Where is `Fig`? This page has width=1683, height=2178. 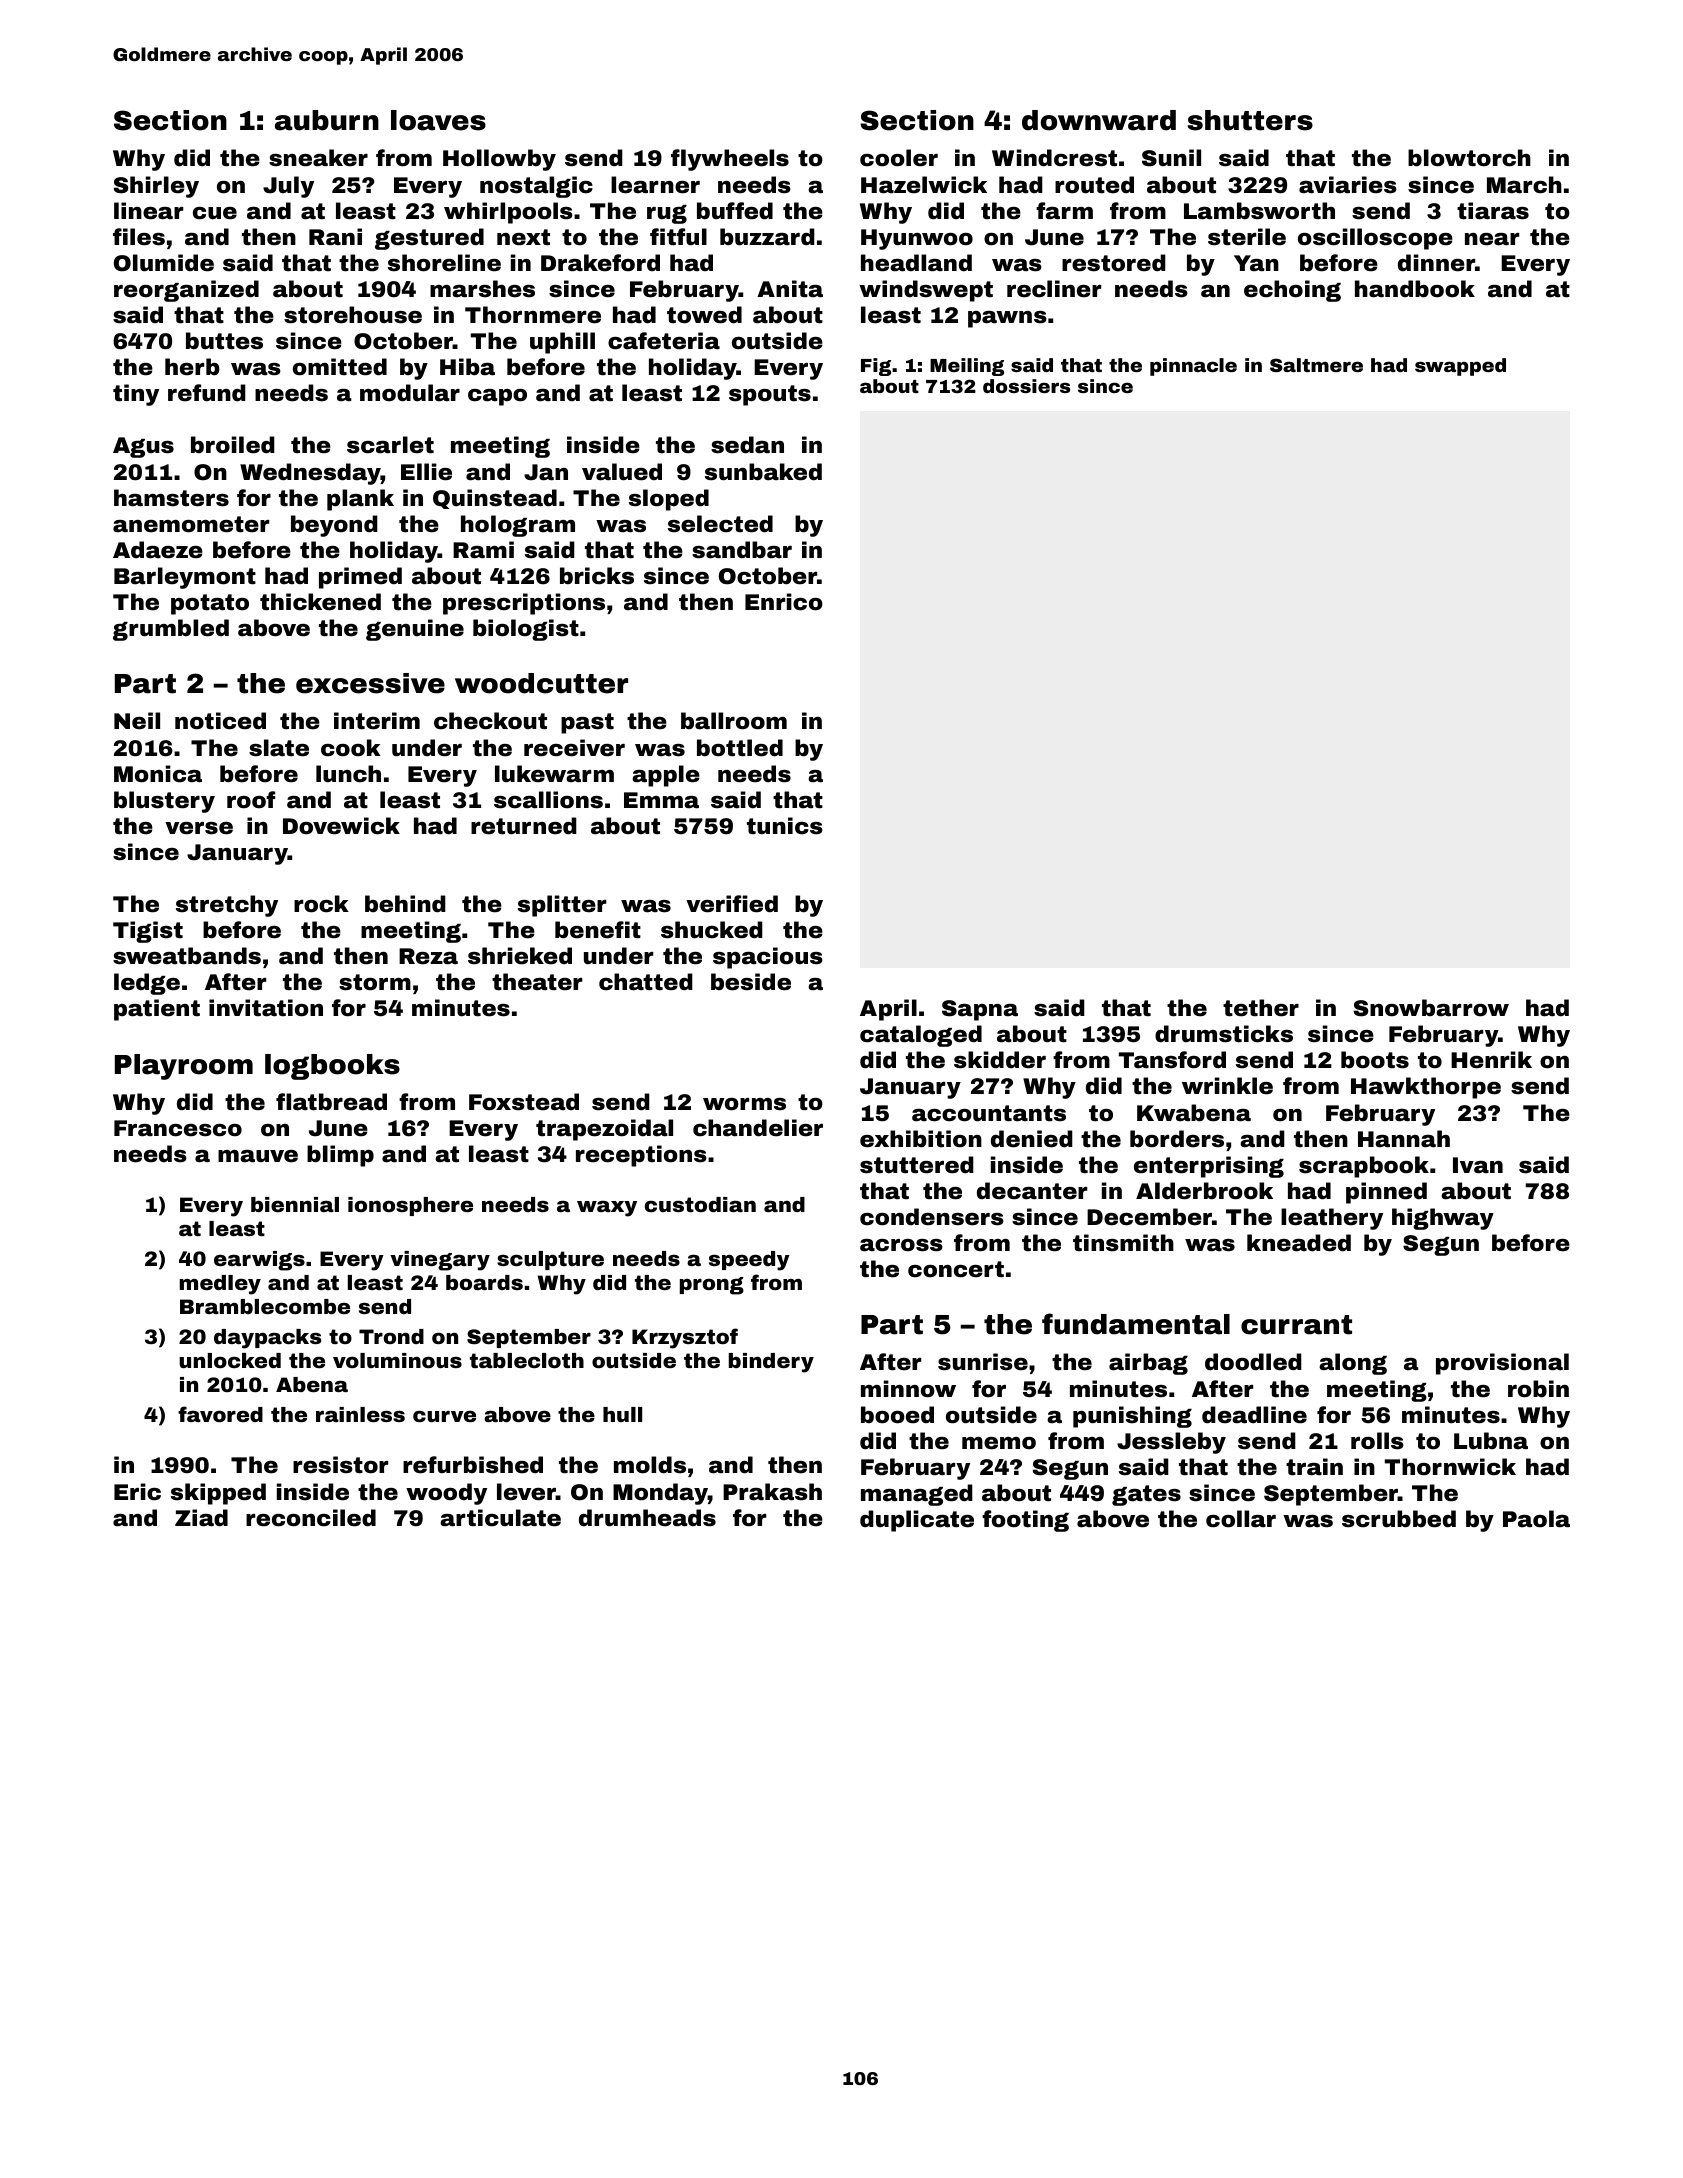
Fig is located at coordinates (876, 367).
